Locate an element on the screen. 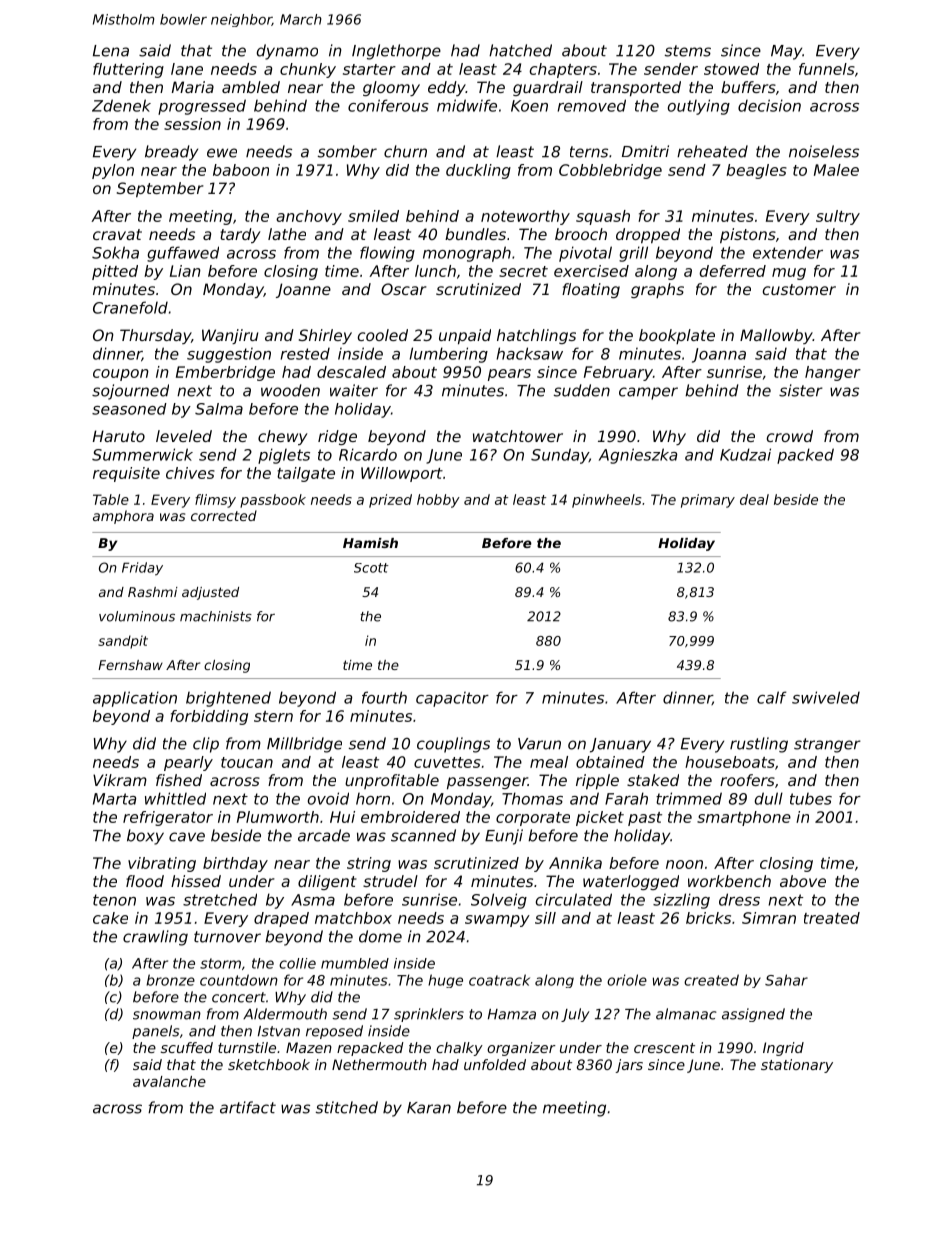 The height and width of the screenshot is (1233, 952). swiveled is located at coordinates (826, 697).
